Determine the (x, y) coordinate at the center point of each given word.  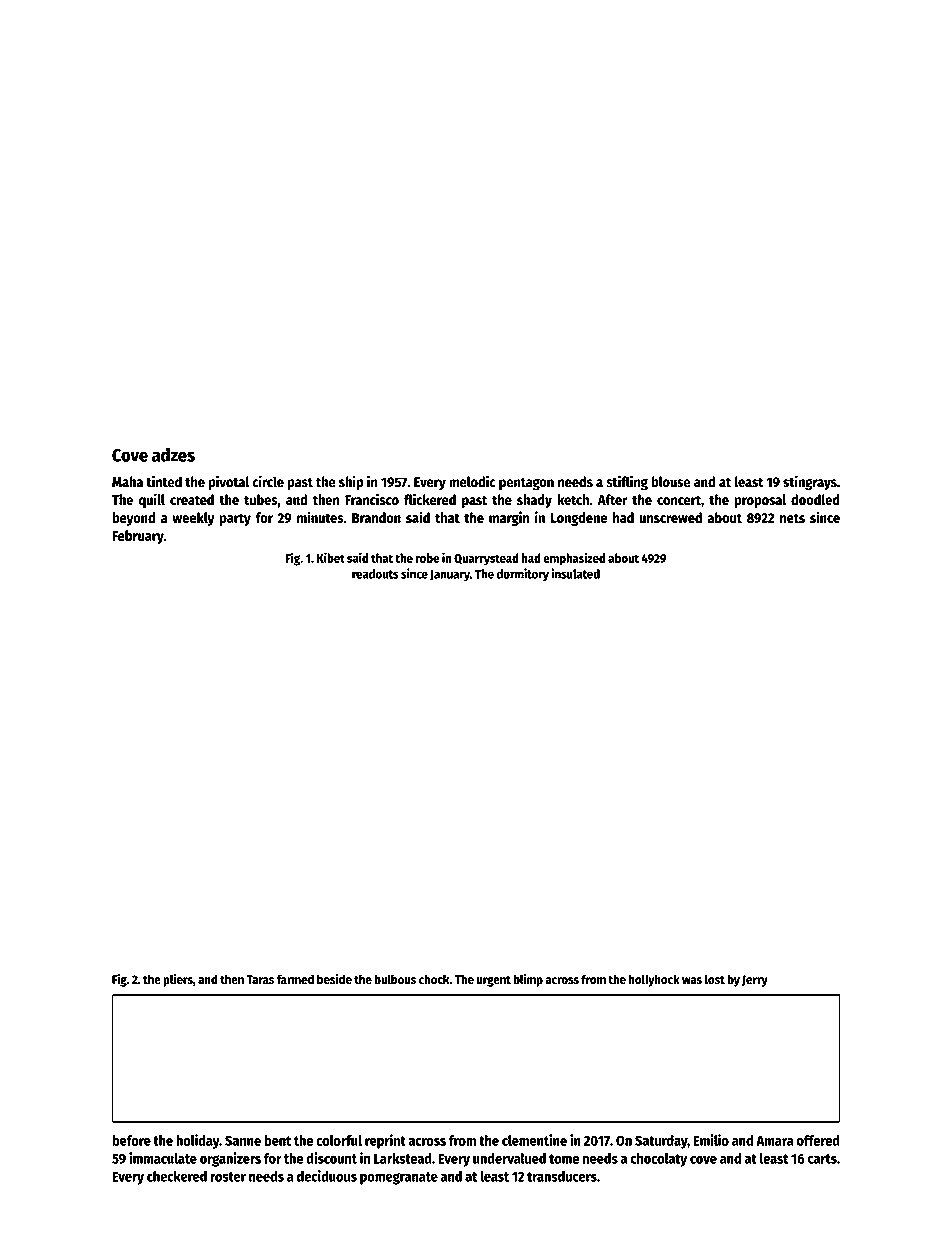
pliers (178, 980)
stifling (627, 482)
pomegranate (399, 1178)
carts (822, 1159)
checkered (177, 1176)
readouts (375, 574)
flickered (430, 499)
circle (268, 481)
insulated (575, 573)
